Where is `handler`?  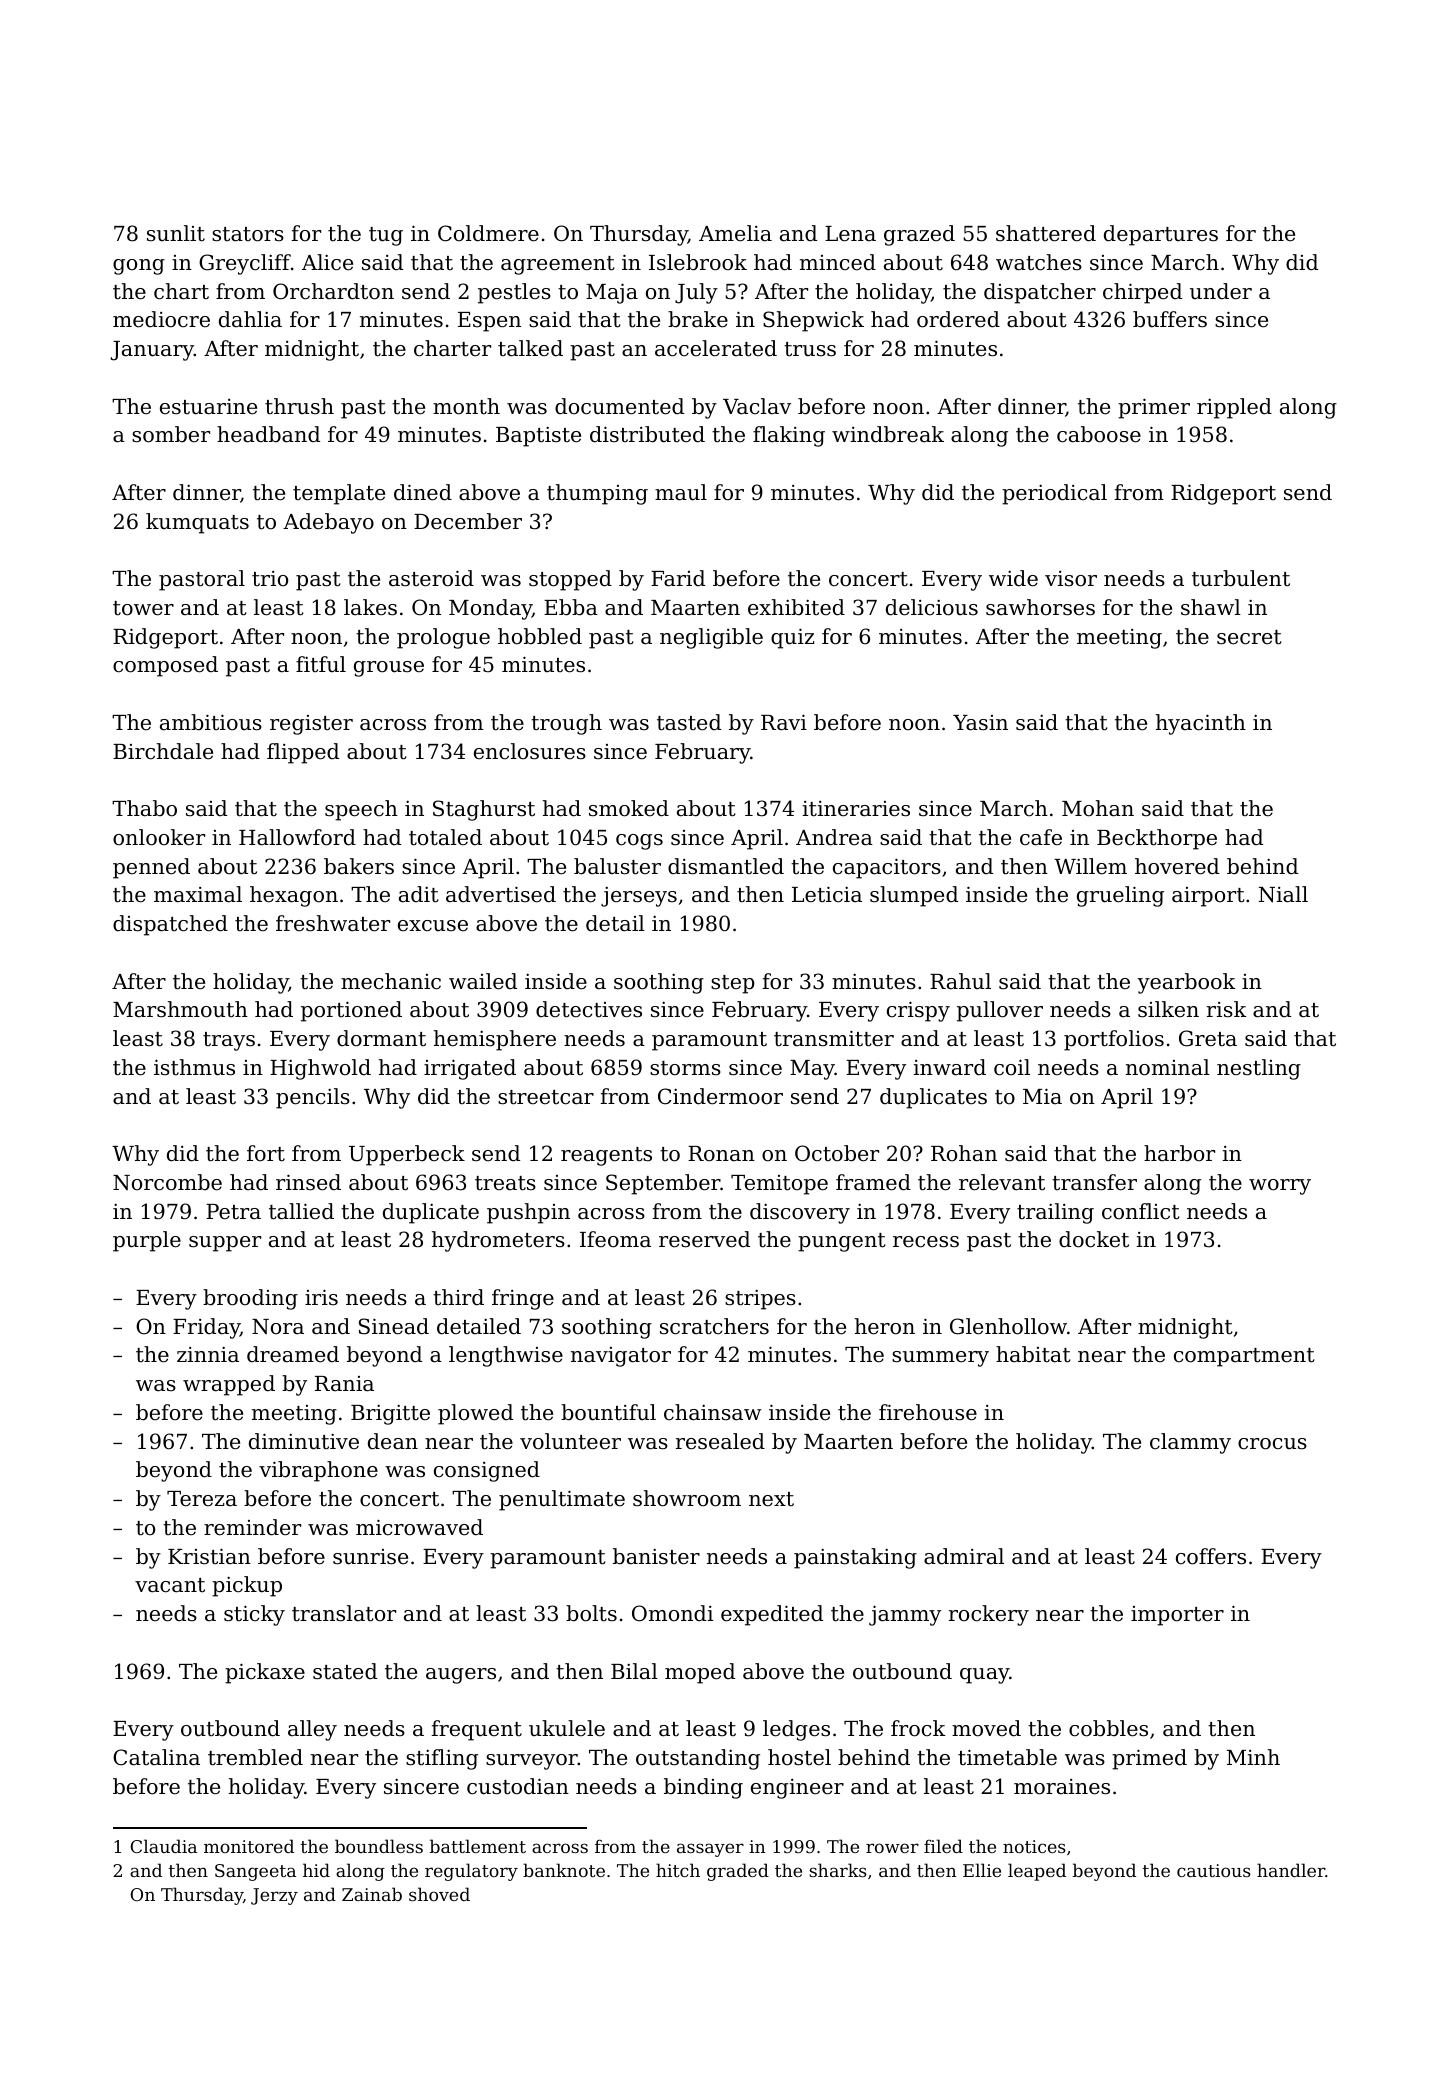
handler is located at coordinates (1291, 1870).
